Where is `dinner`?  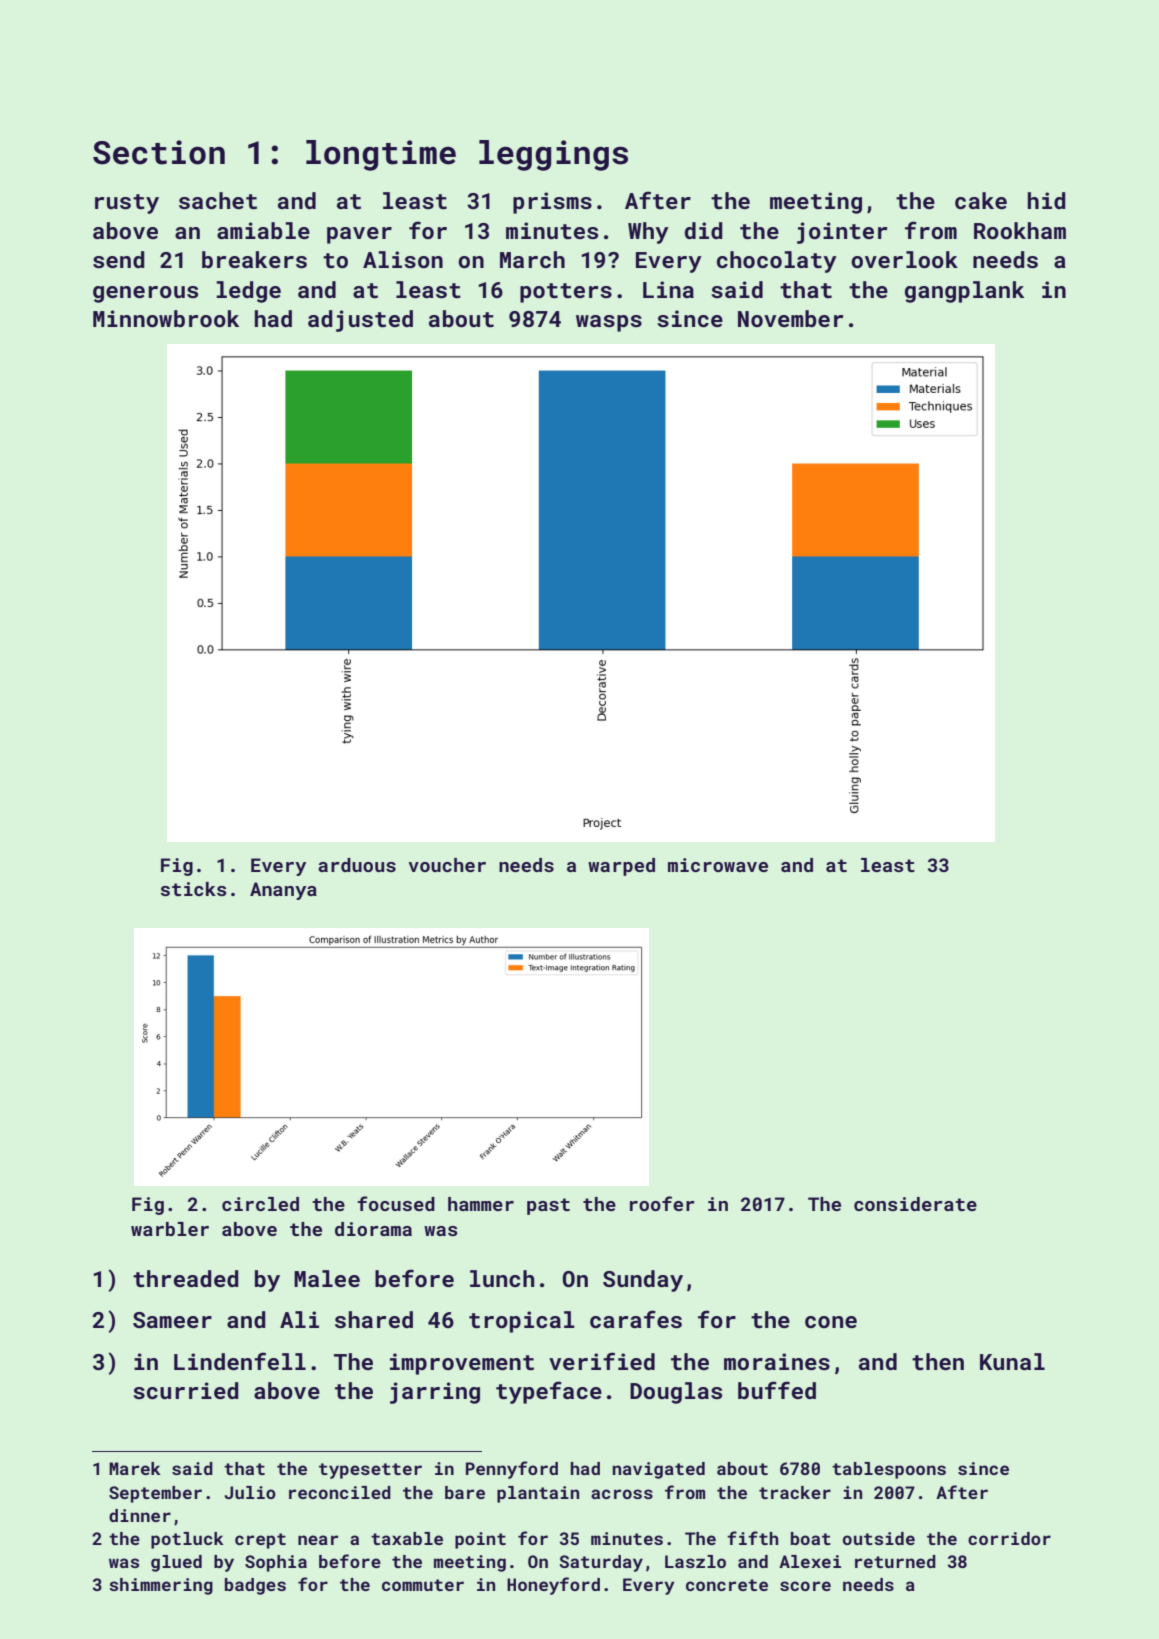
dinner is located at coordinates (140, 1515).
